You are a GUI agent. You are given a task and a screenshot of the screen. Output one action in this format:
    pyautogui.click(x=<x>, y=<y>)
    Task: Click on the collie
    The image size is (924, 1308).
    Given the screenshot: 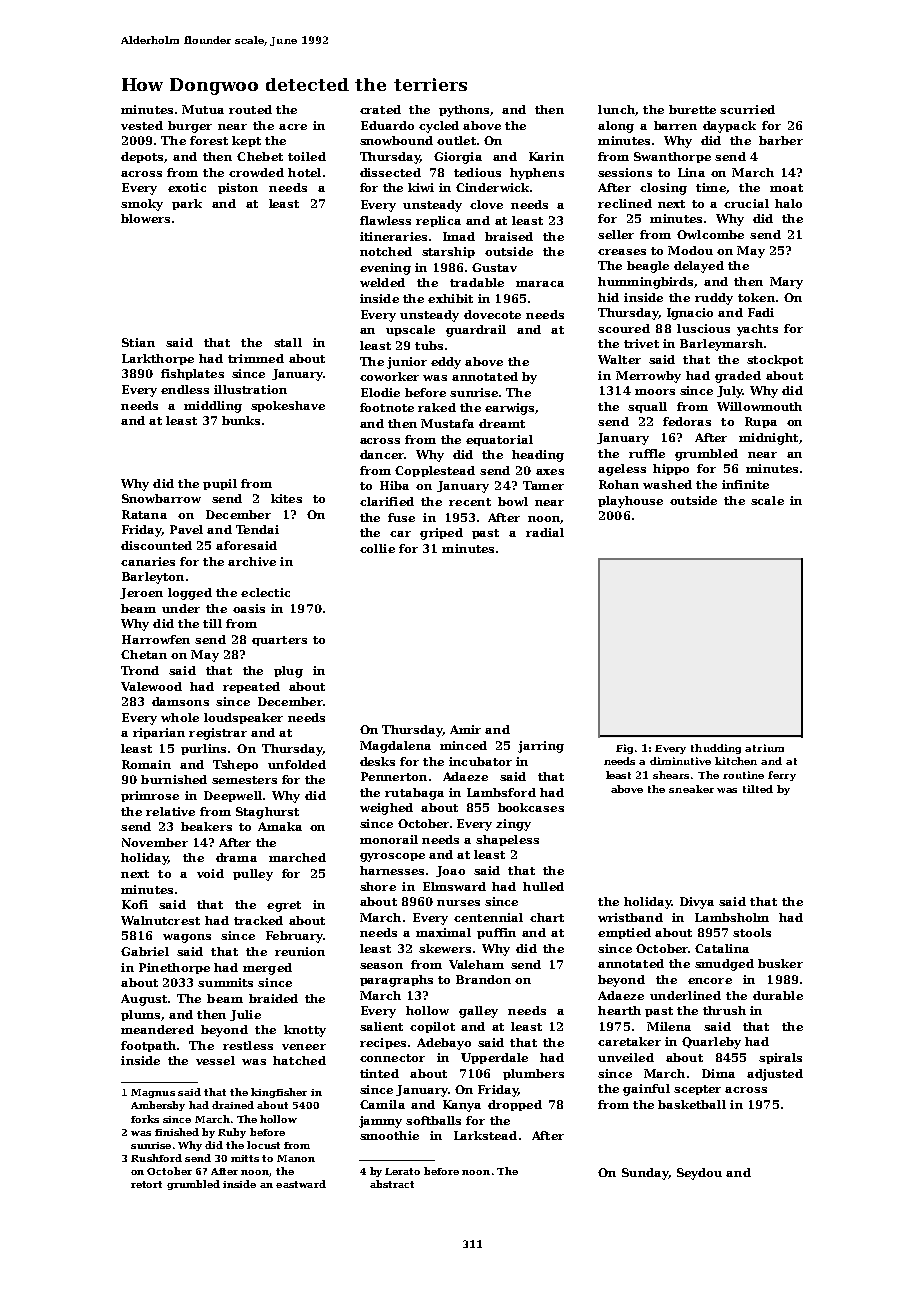 What is the action you would take?
    pyautogui.click(x=377, y=548)
